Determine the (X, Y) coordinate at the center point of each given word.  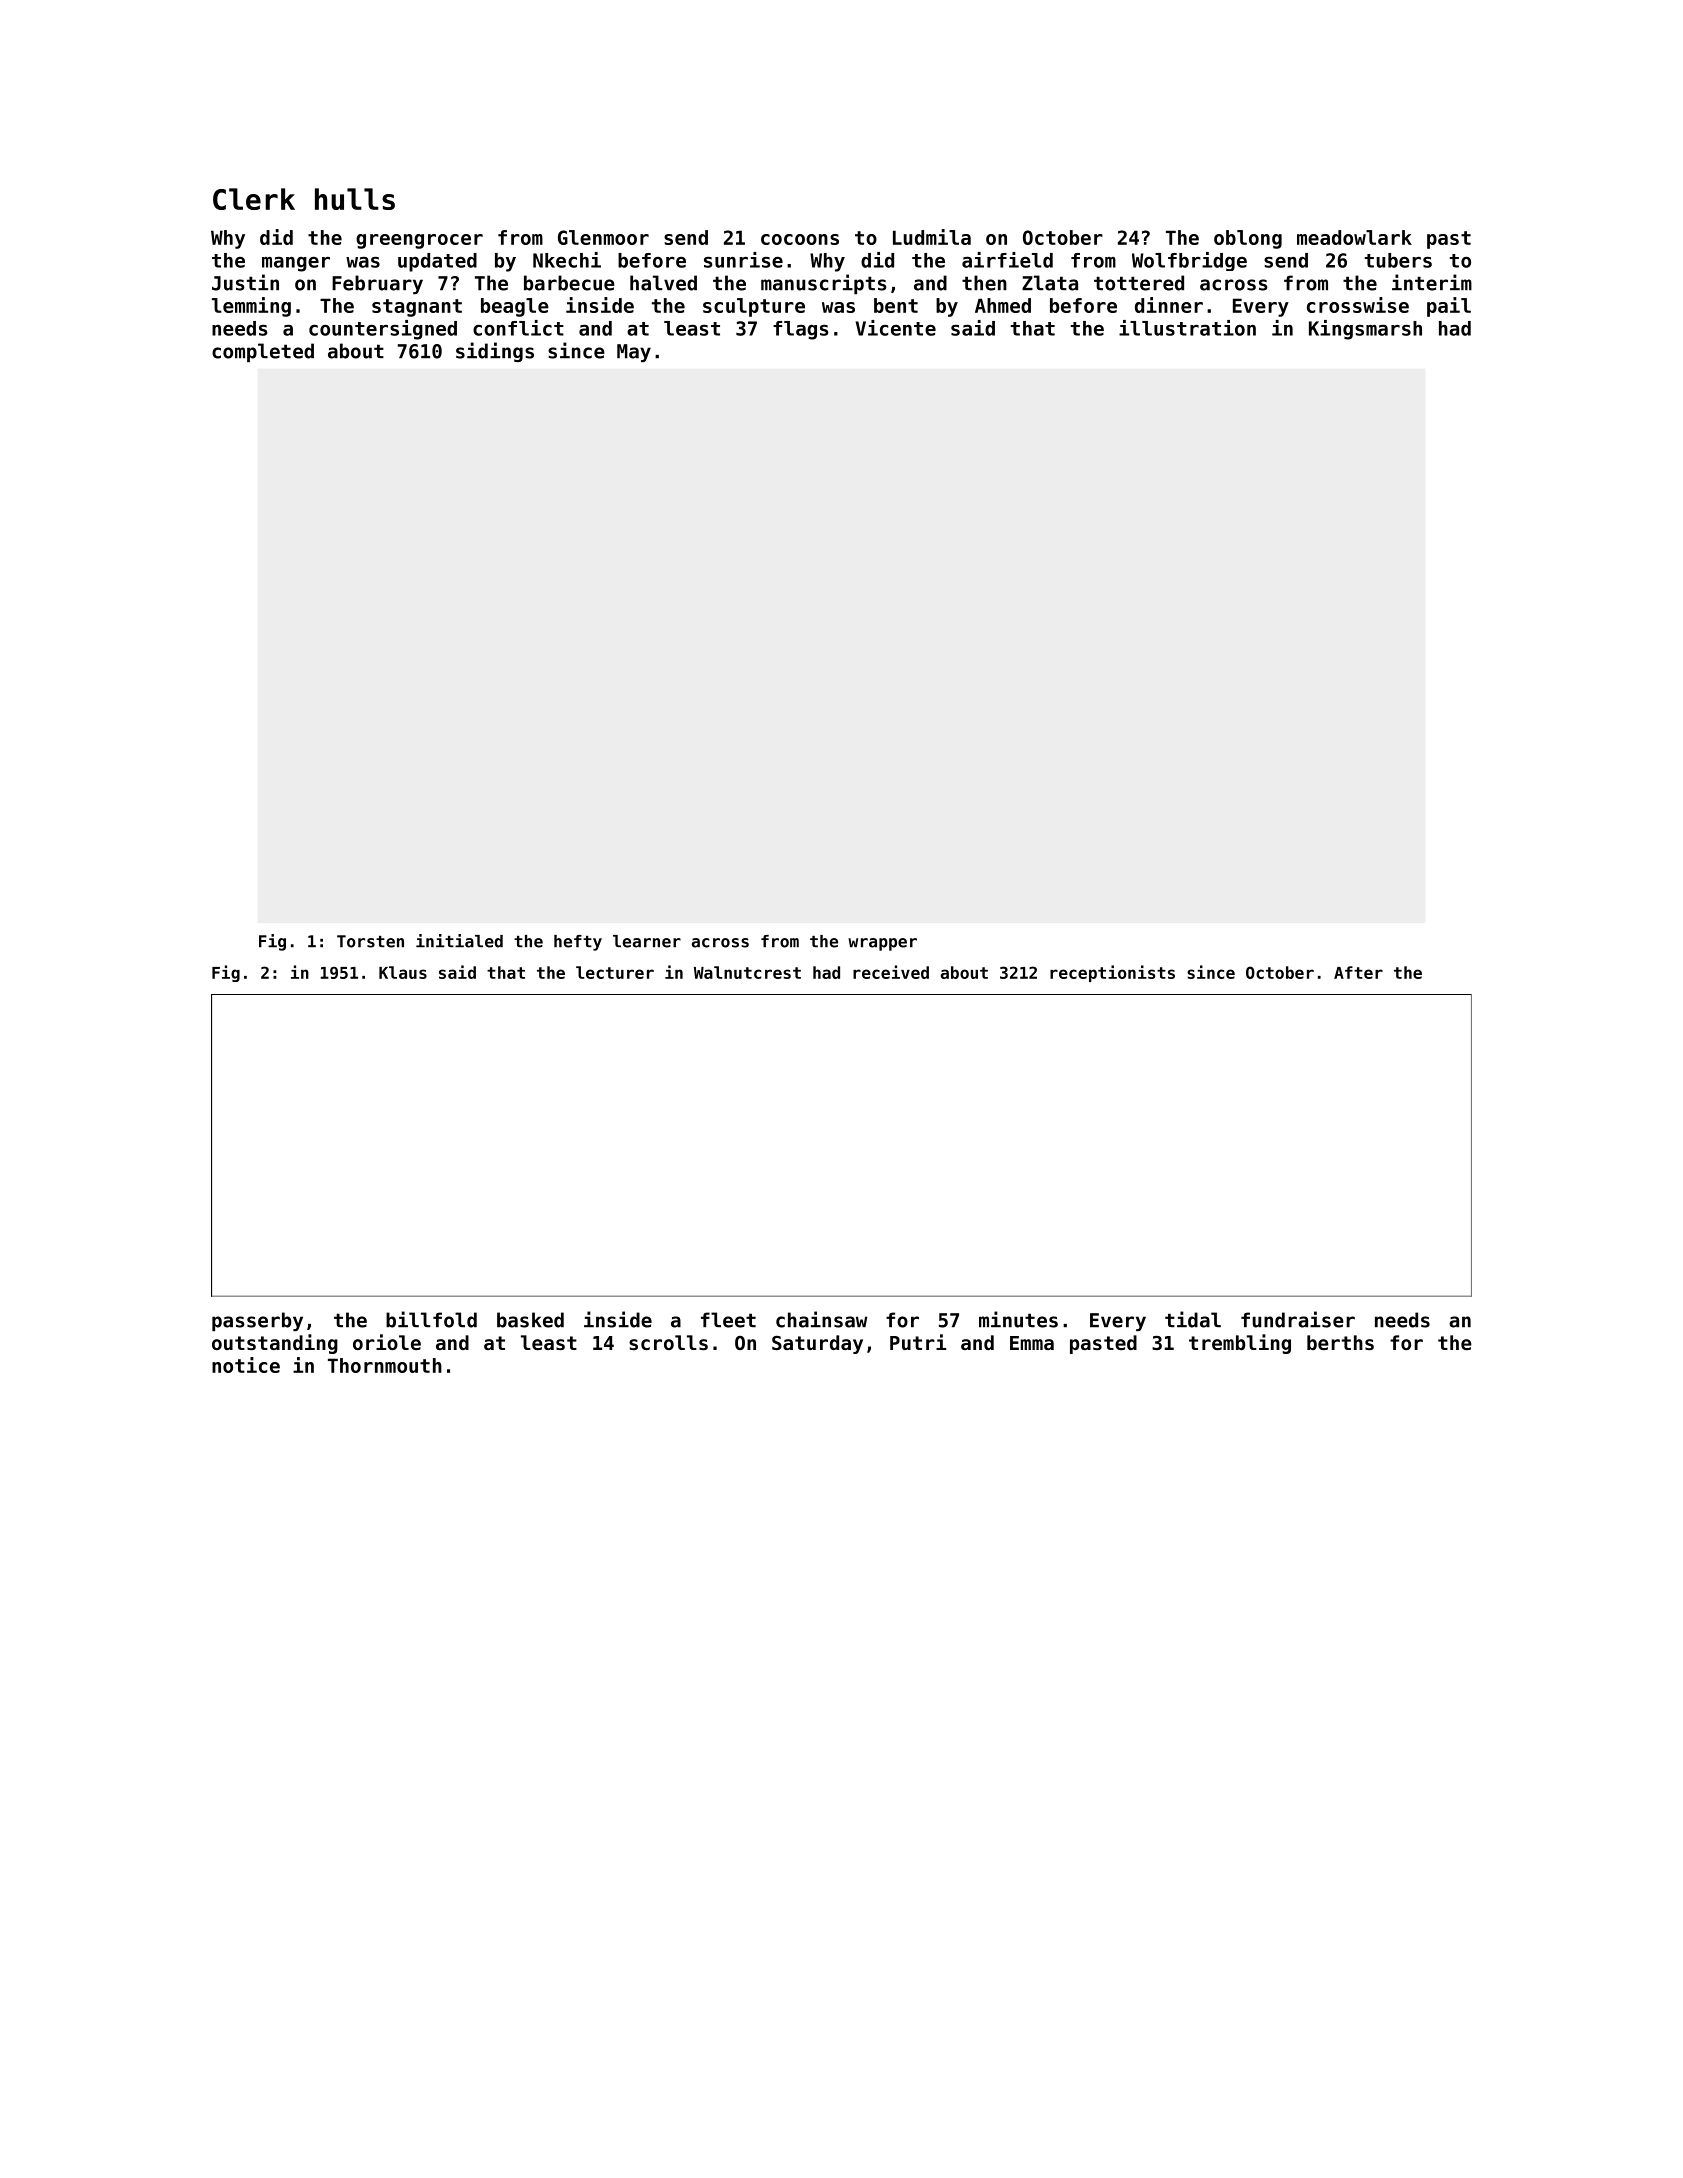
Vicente (896, 328)
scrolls (668, 1343)
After (1358, 972)
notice (246, 1365)
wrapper (882, 944)
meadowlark (1354, 237)
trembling (1240, 1344)
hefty (578, 943)
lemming (251, 307)
